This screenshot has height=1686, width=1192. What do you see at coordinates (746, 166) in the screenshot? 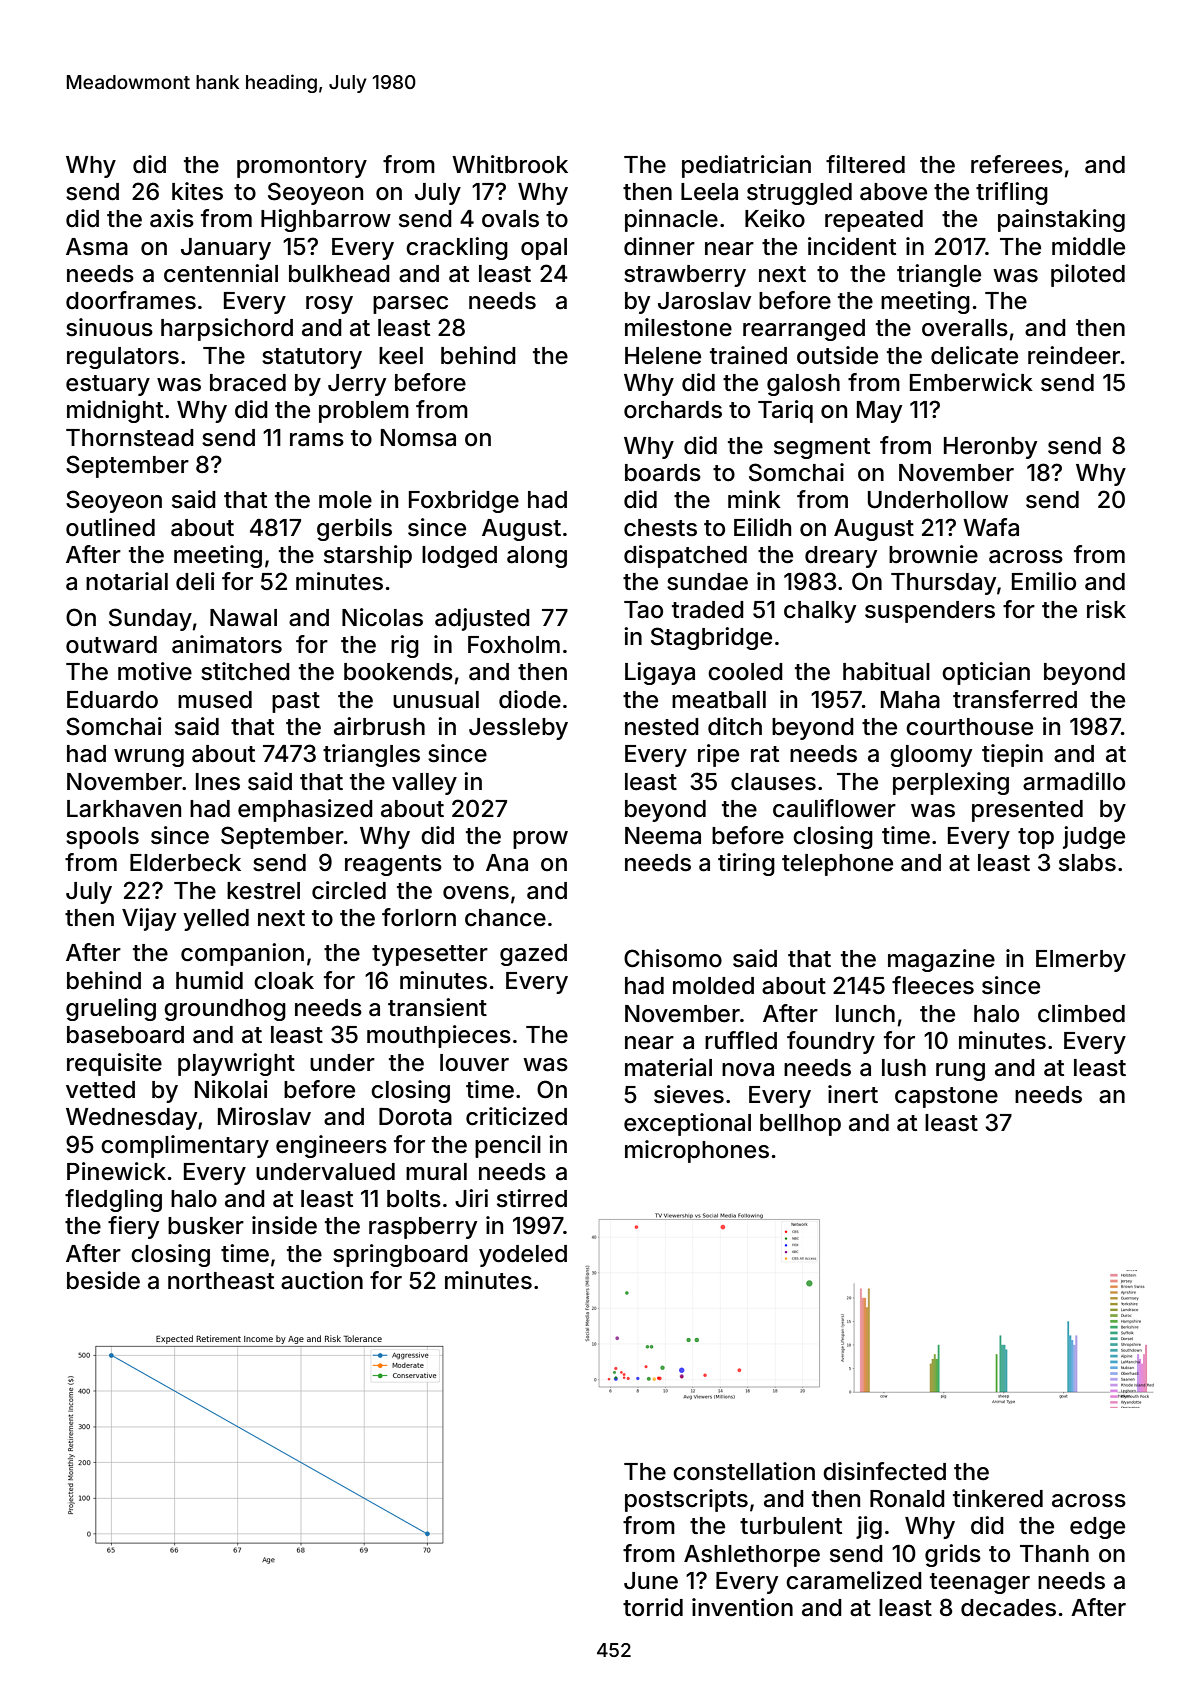
I see `pediatrician` at bounding box center [746, 166].
